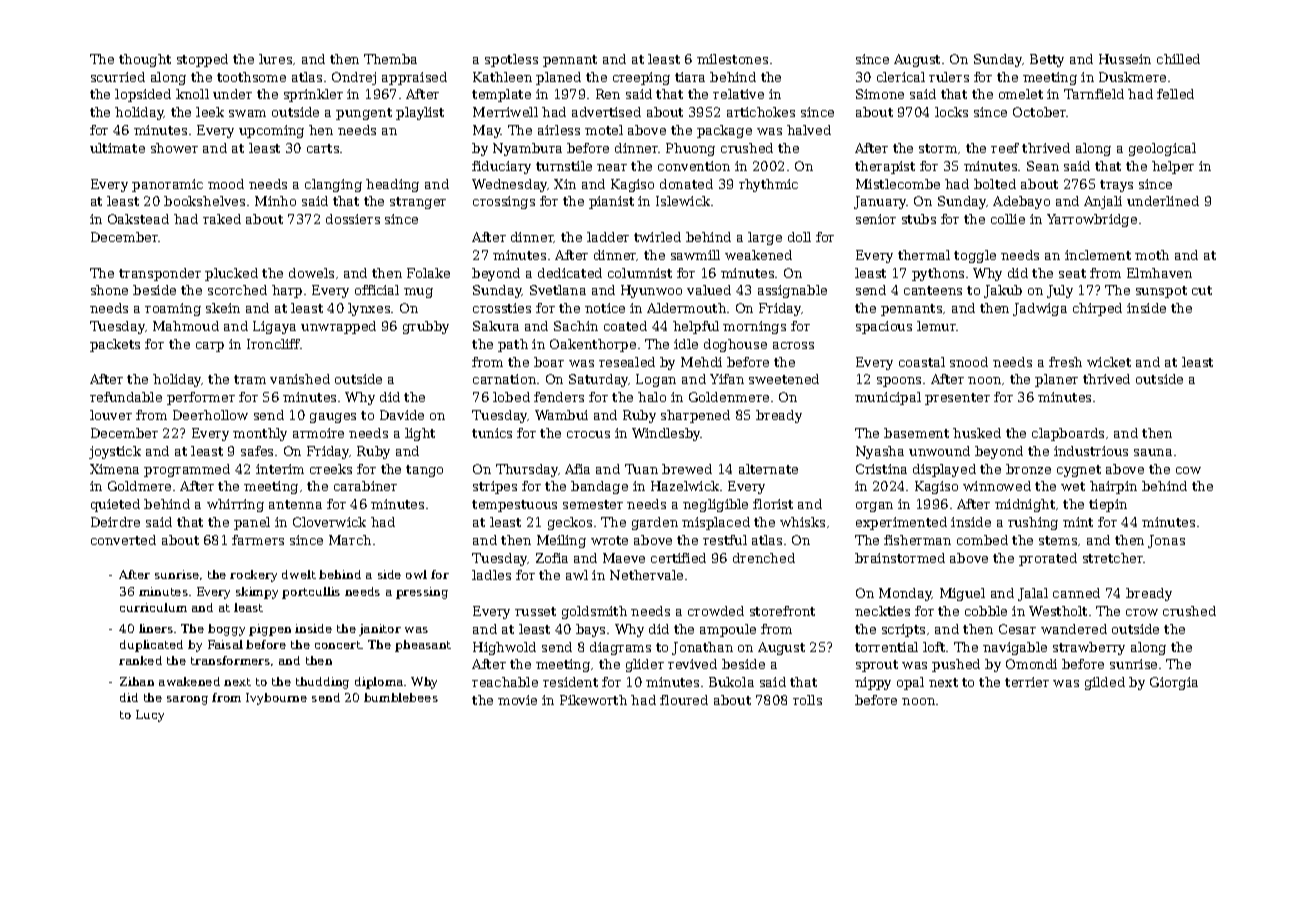 This page has width=1308, height=924. Describe the element at coordinates (683, 201) in the page. I see `Islewick` at that location.
